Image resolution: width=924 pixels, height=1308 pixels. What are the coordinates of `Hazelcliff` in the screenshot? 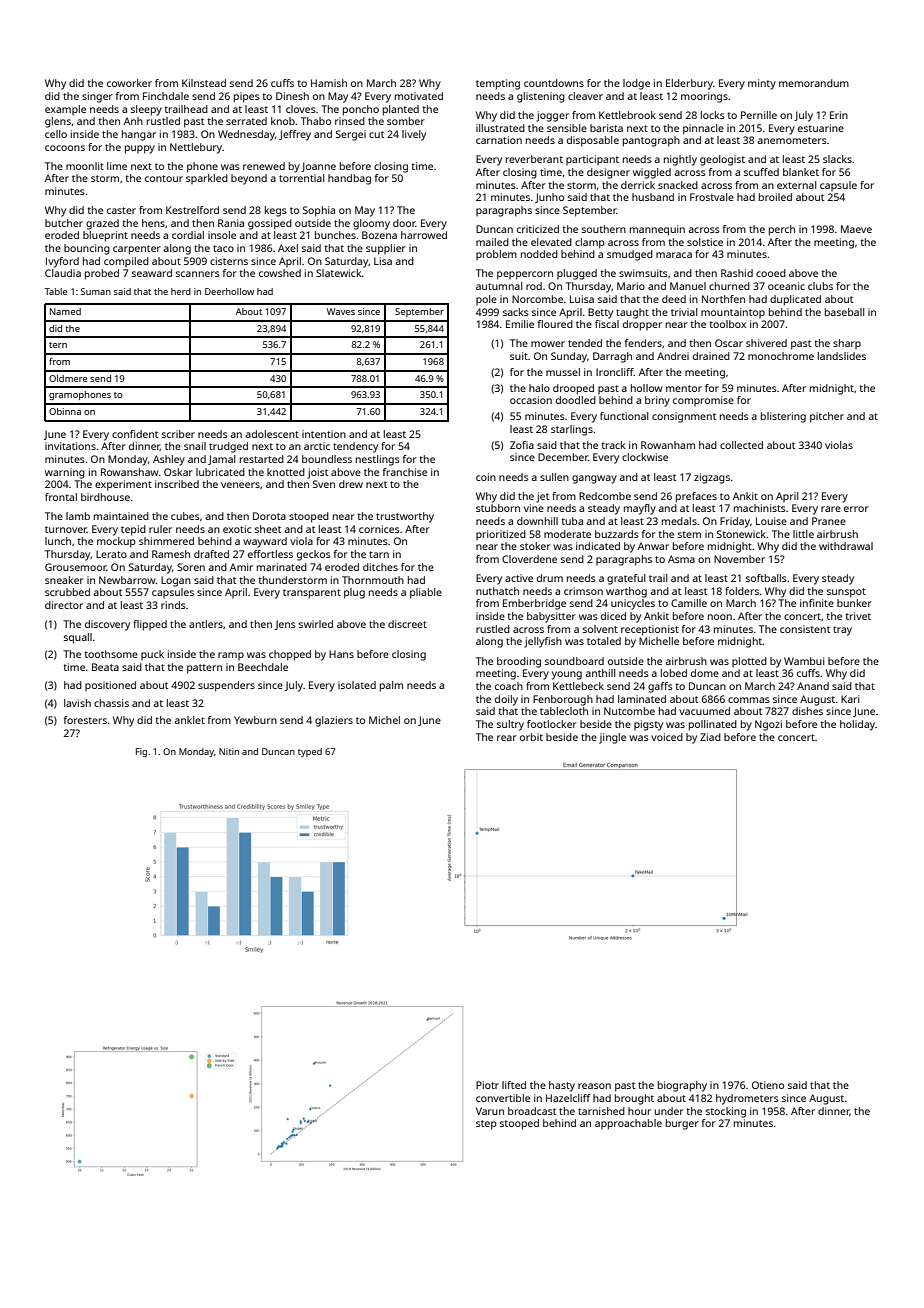 It's located at (568, 1098).
